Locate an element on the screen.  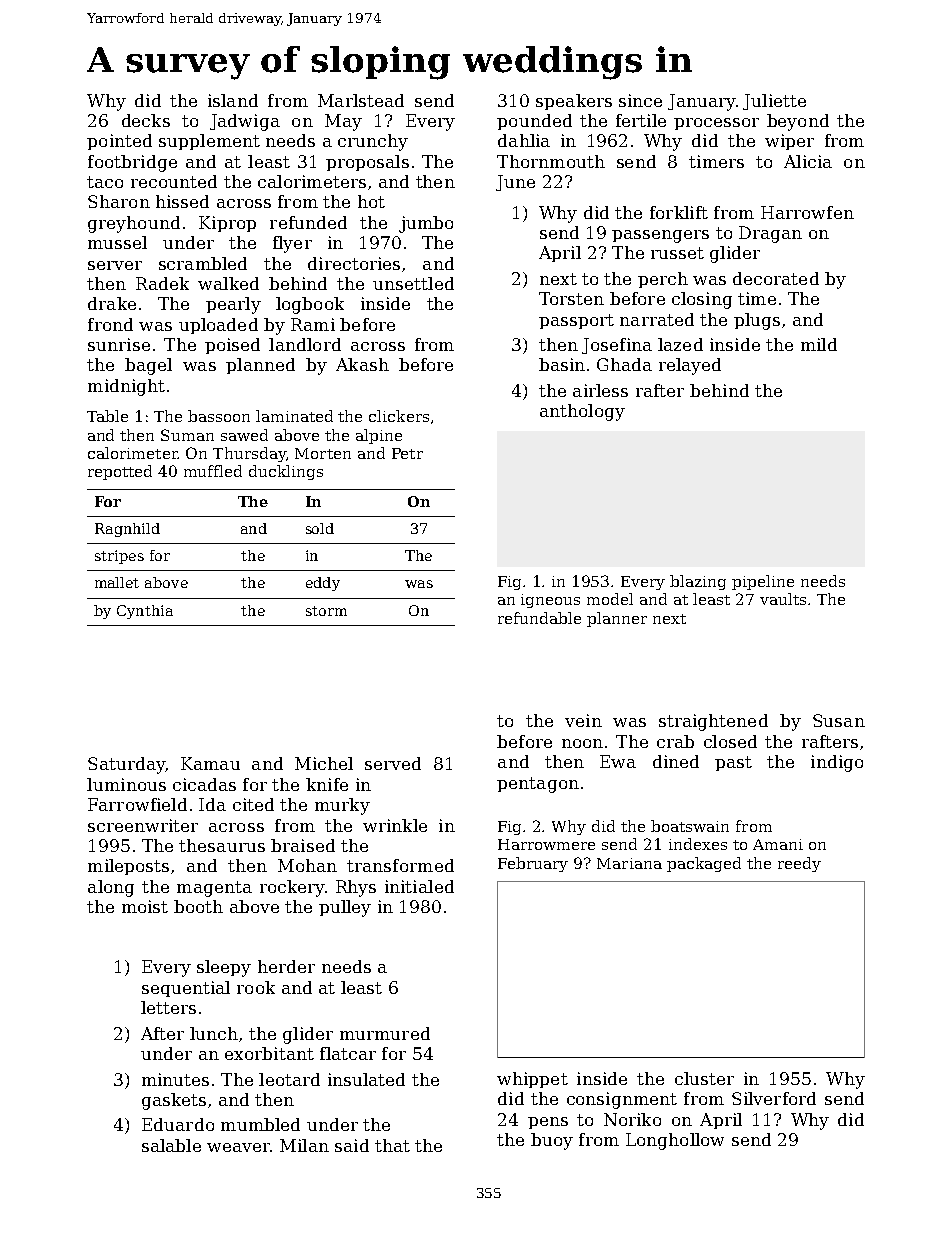
booth is located at coordinates (198, 906).
